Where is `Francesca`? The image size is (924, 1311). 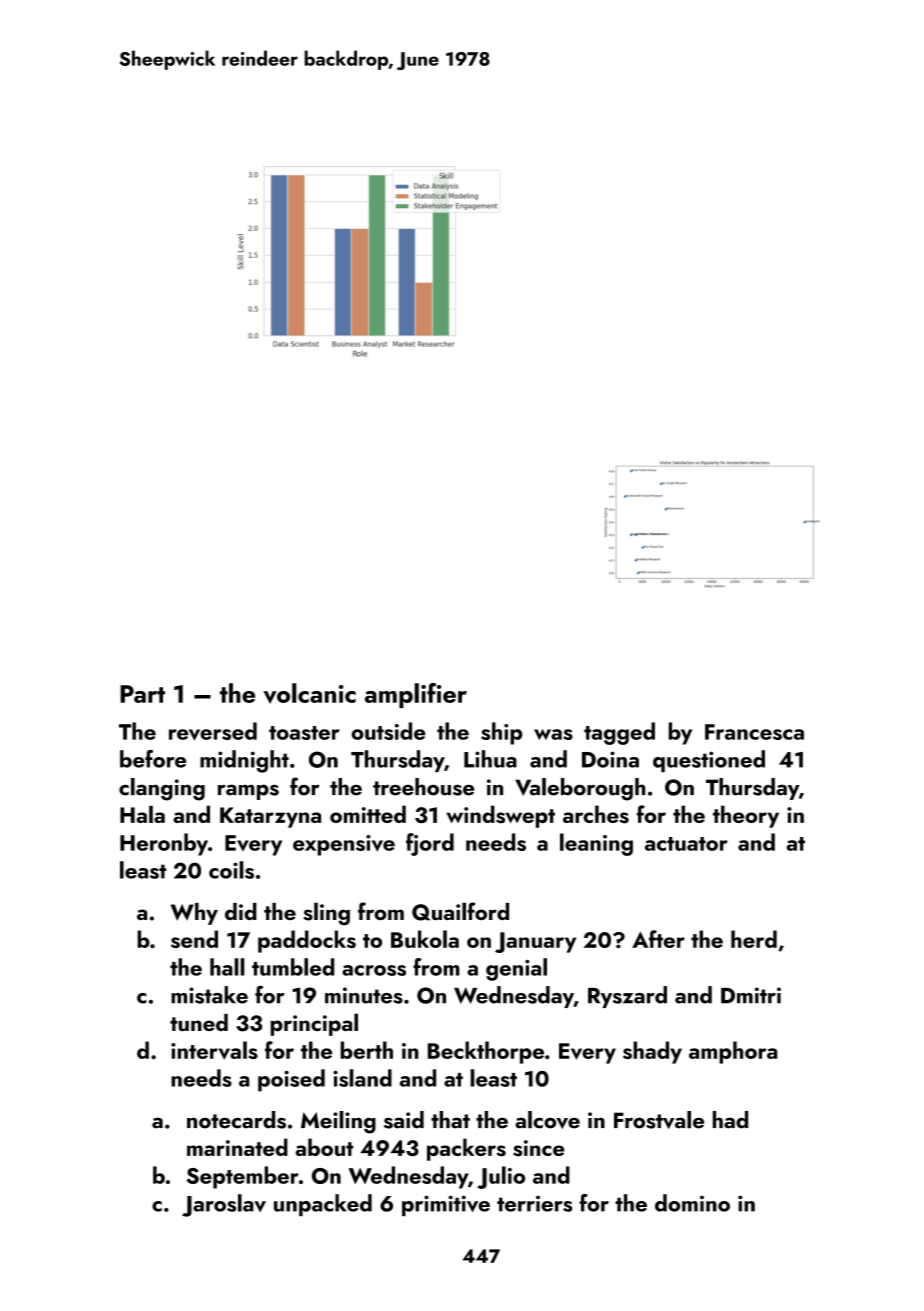 Francesca is located at coordinates (754, 732).
